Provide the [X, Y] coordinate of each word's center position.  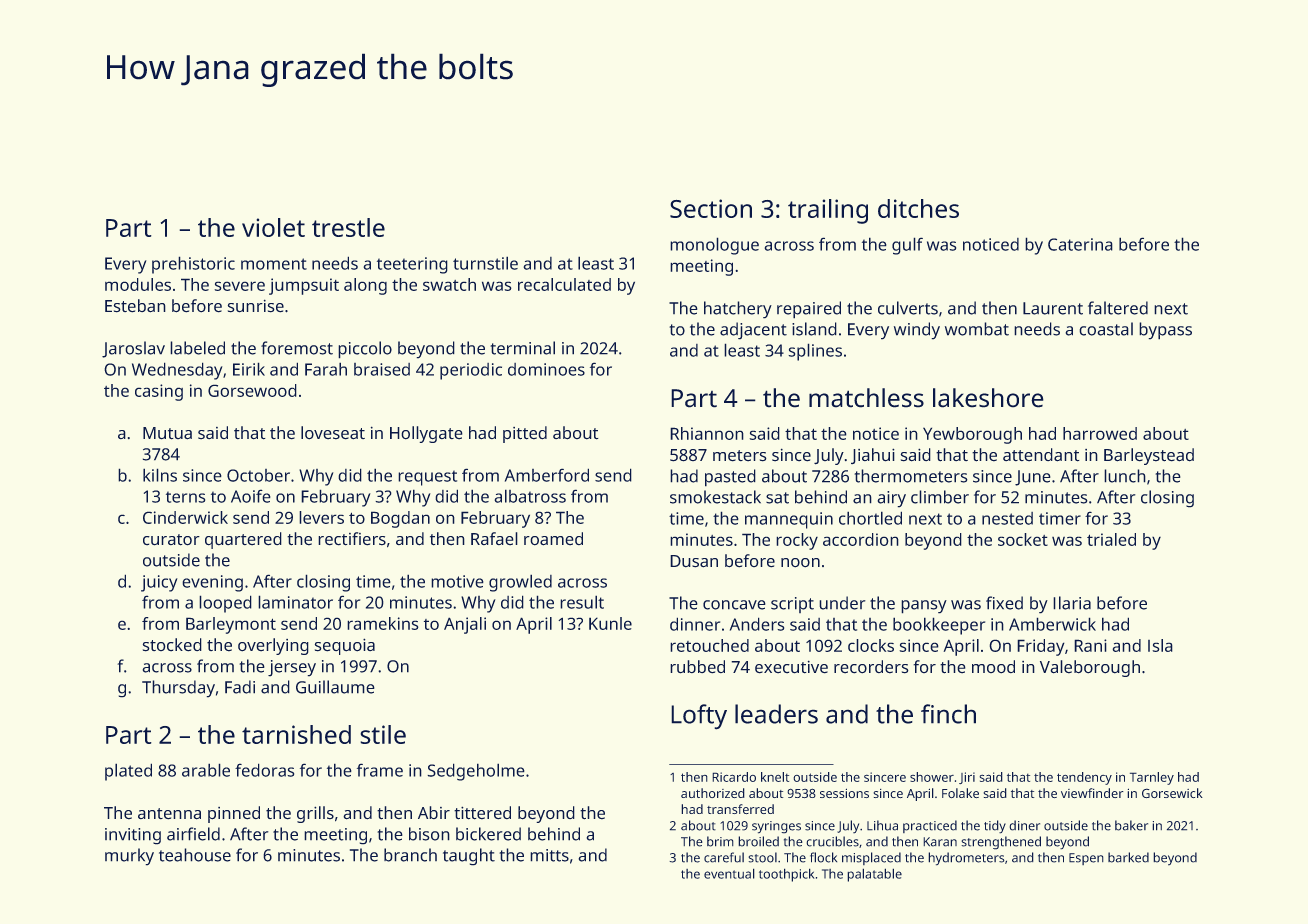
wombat [977, 329]
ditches [918, 208]
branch [410, 855]
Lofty [699, 716]
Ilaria [1072, 603]
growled [520, 583]
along [365, 286]
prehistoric [193, 265]
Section [711, 208]
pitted [525, 434]
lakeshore [988, 397]
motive [457, 581]
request [428, 478]
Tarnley [1152, 778]
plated [128, 772]
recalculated [564, 284]
